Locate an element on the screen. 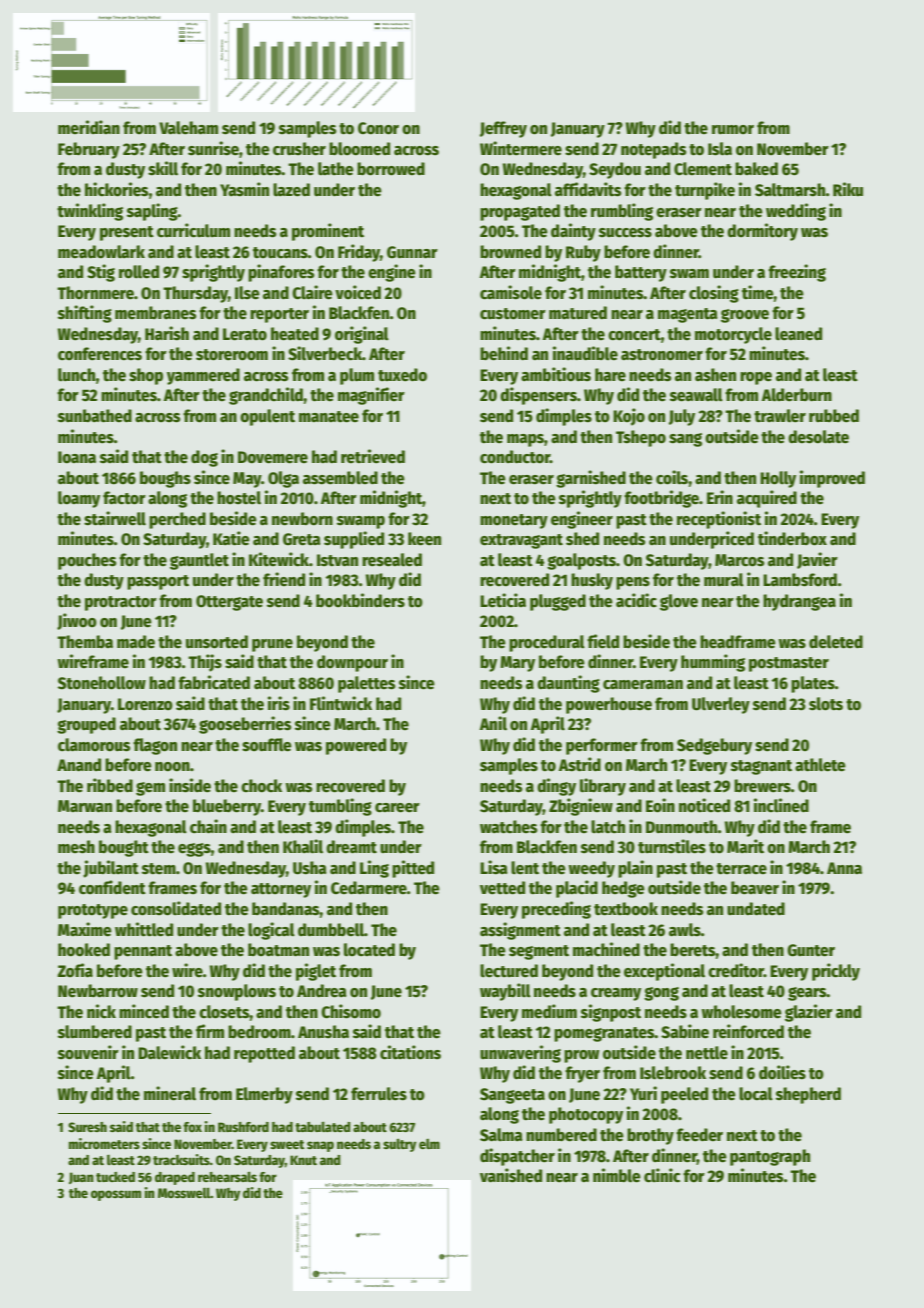  hare is located at coordinates (610, 375).
